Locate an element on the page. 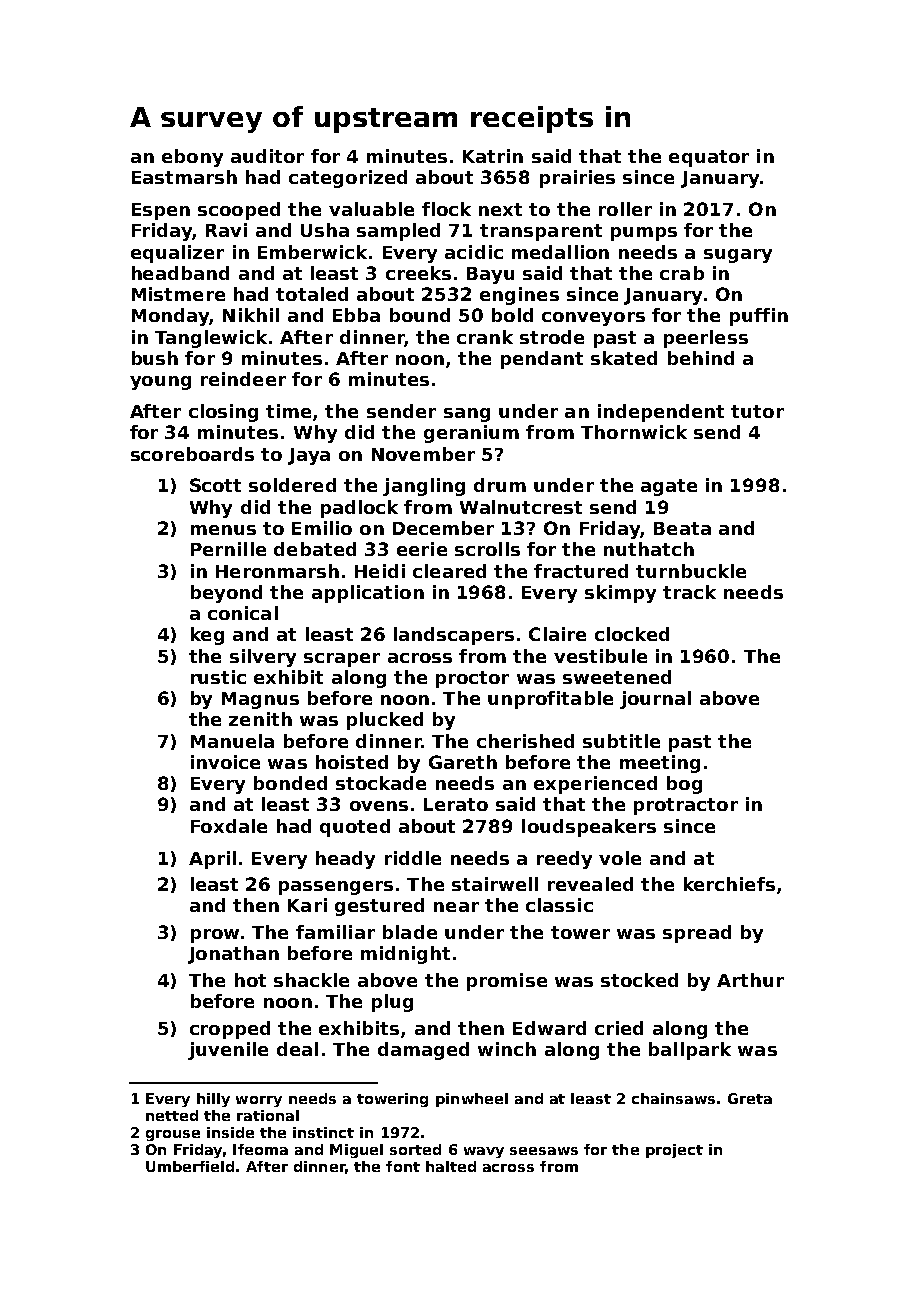 Image resolution: width=924 pixels, height=1311 pixels. Eastmarsh is located at coordinates (184, 177).
